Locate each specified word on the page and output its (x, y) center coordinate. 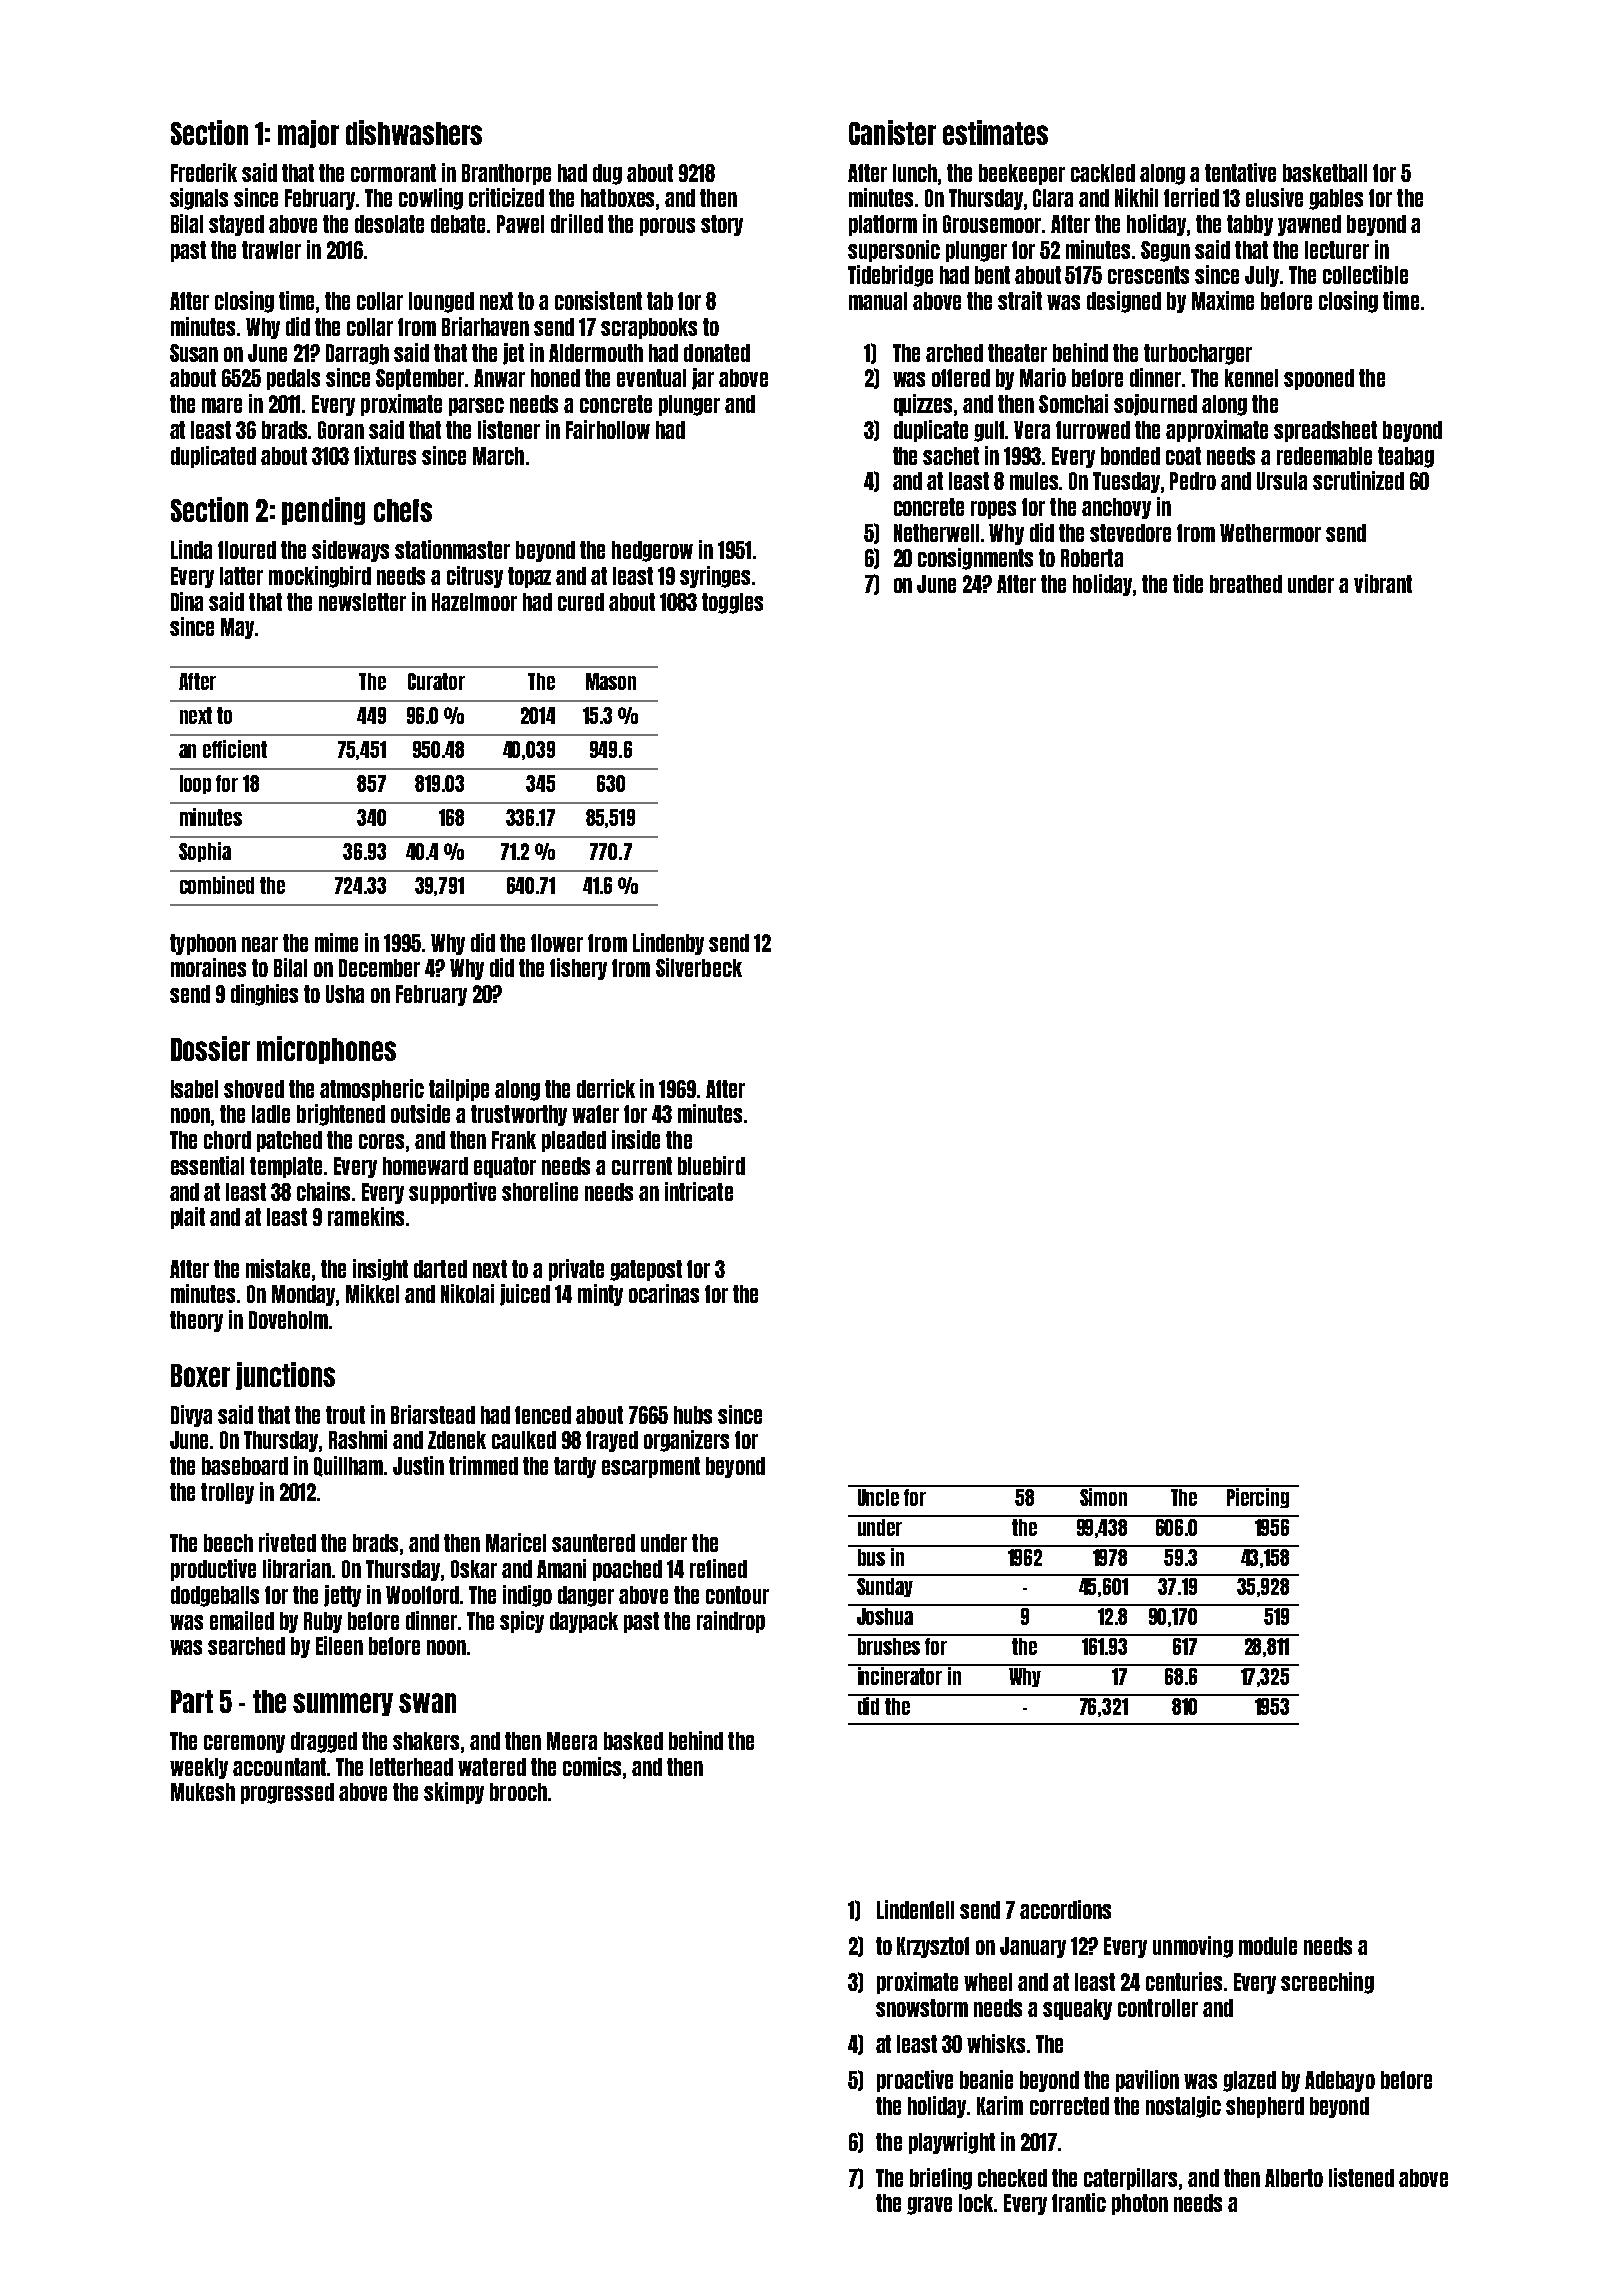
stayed (236, 225)
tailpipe (459, 1090)
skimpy (454, 1793)
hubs (693, 1415)
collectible (1365, 274)
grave (929, 2206)
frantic (1079, 2202)
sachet (951, 456)
